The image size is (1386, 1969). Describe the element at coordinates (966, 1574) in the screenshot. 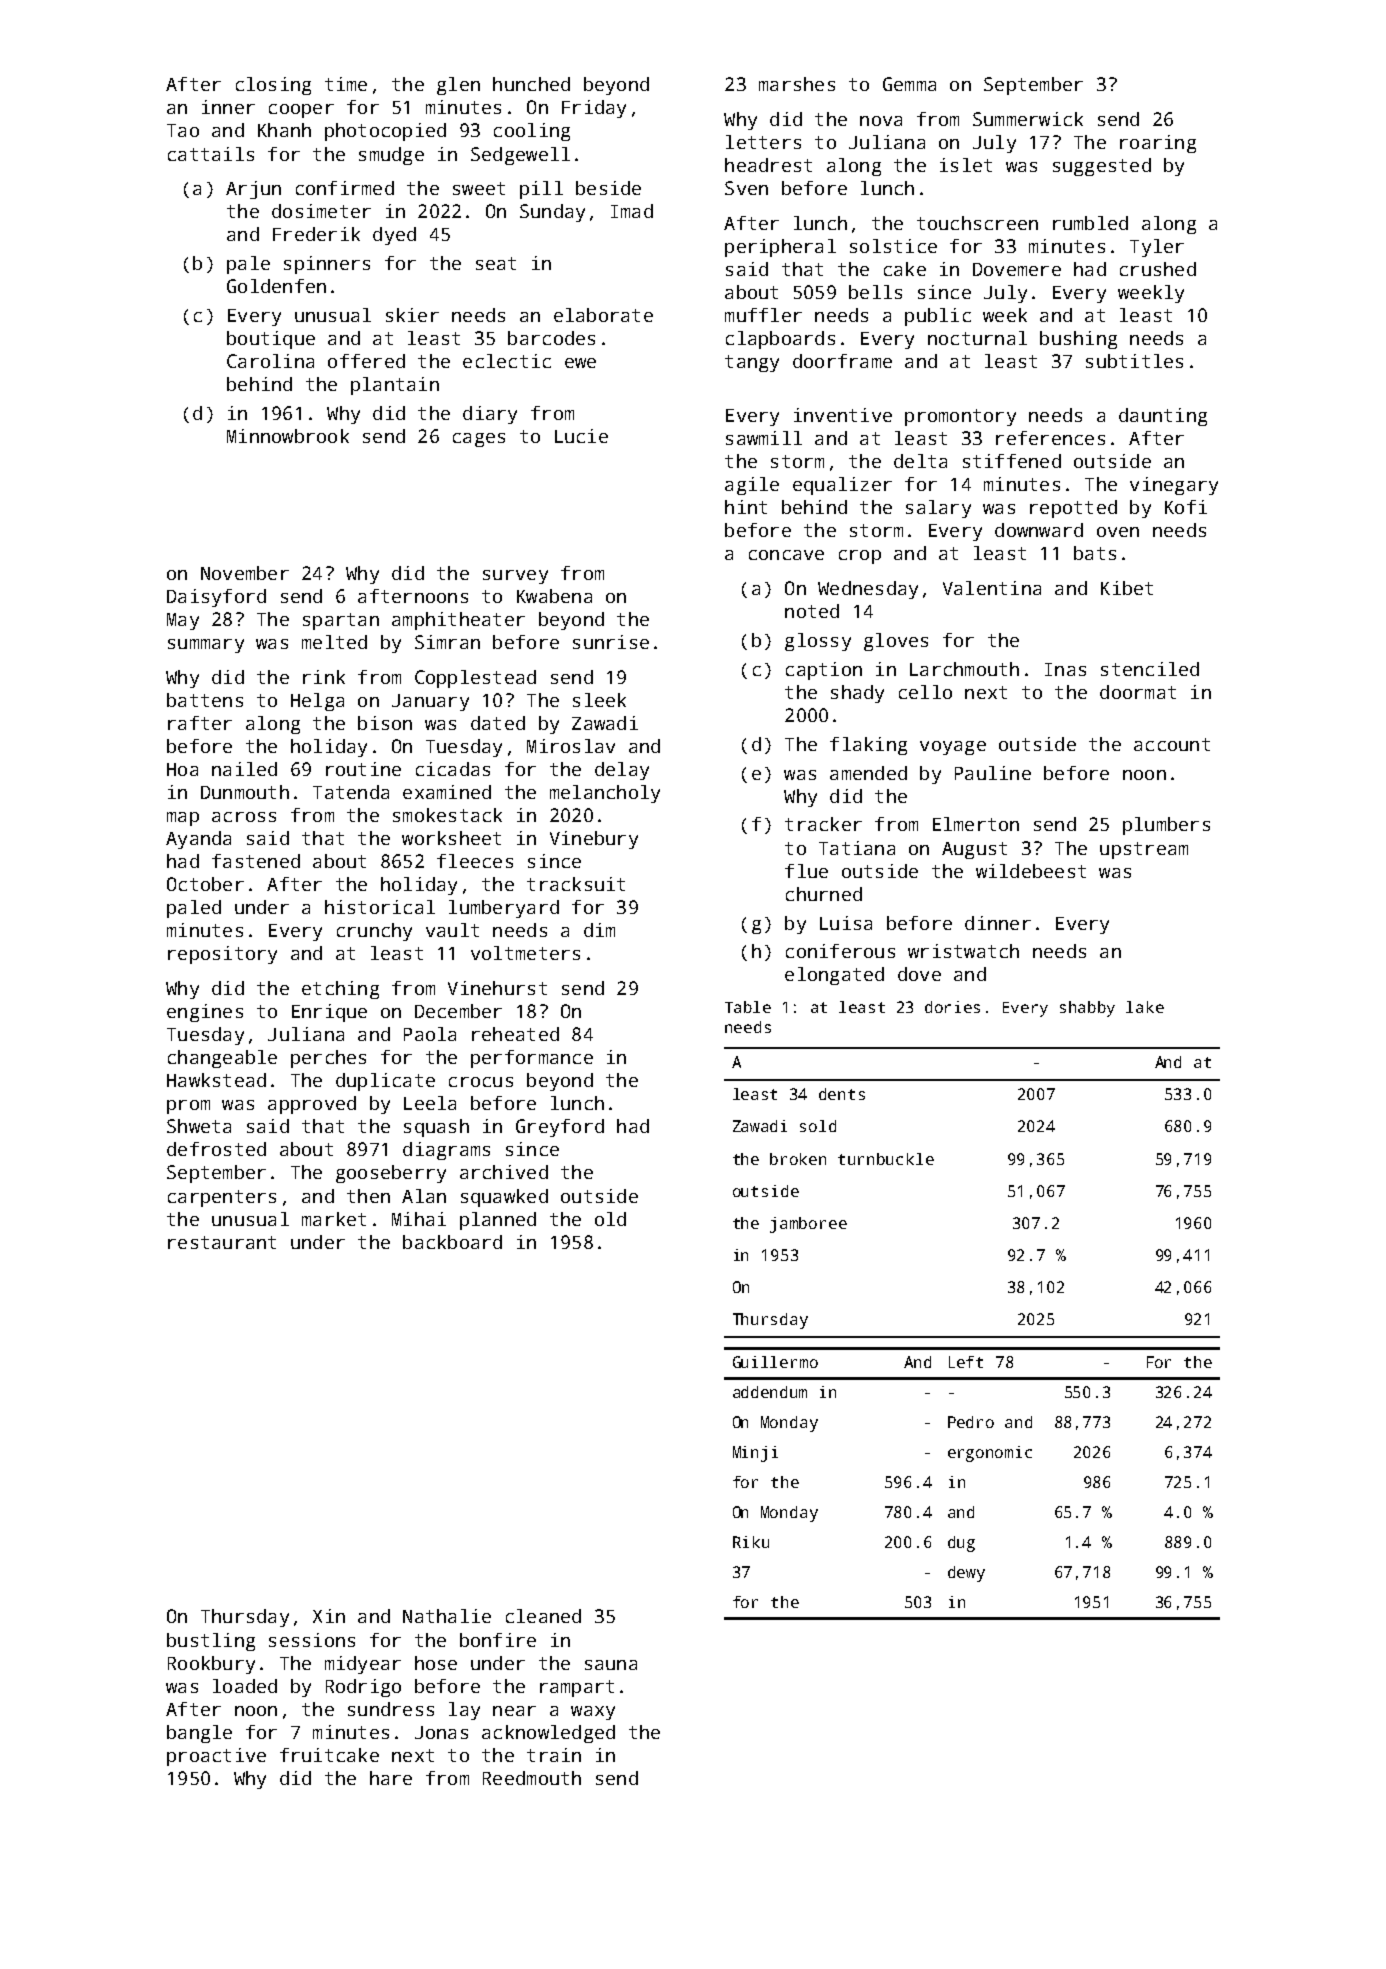

I see `dewy` at that location.
